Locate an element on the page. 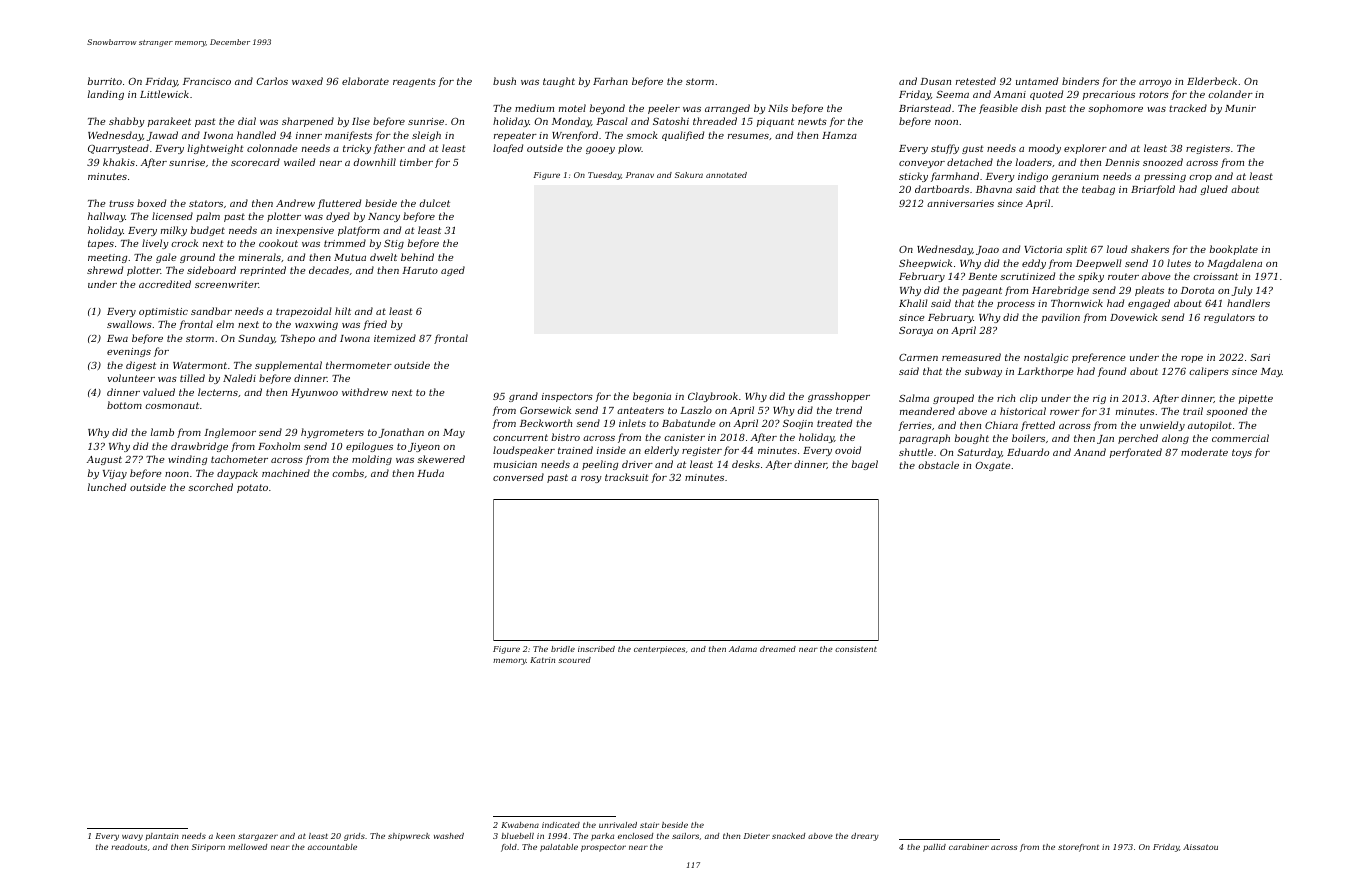 This document has height=887, width=1372. Ewa is located at coordinates (117, 338).
